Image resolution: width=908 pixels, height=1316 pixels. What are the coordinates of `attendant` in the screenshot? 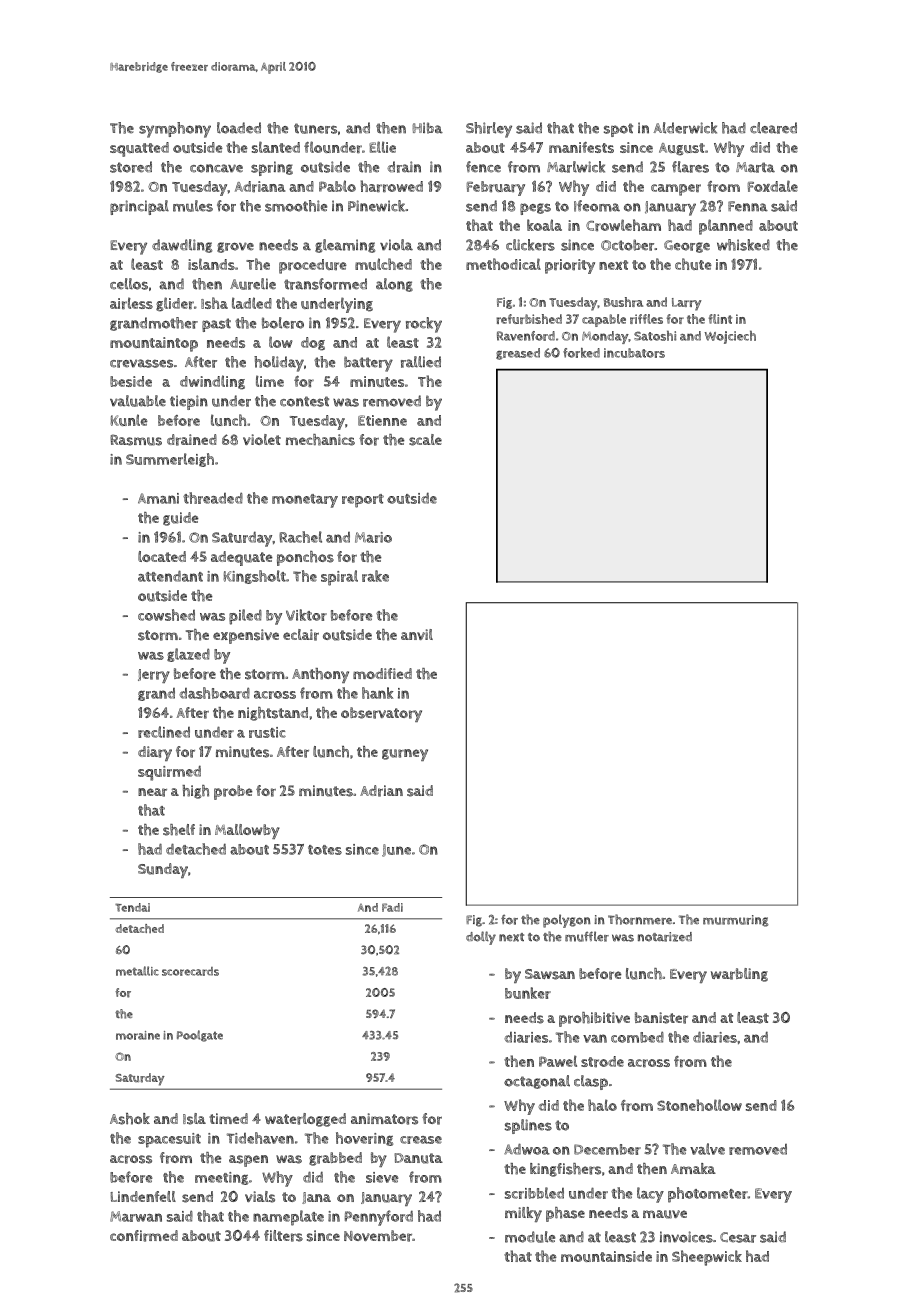 It's located at (170, 576).
